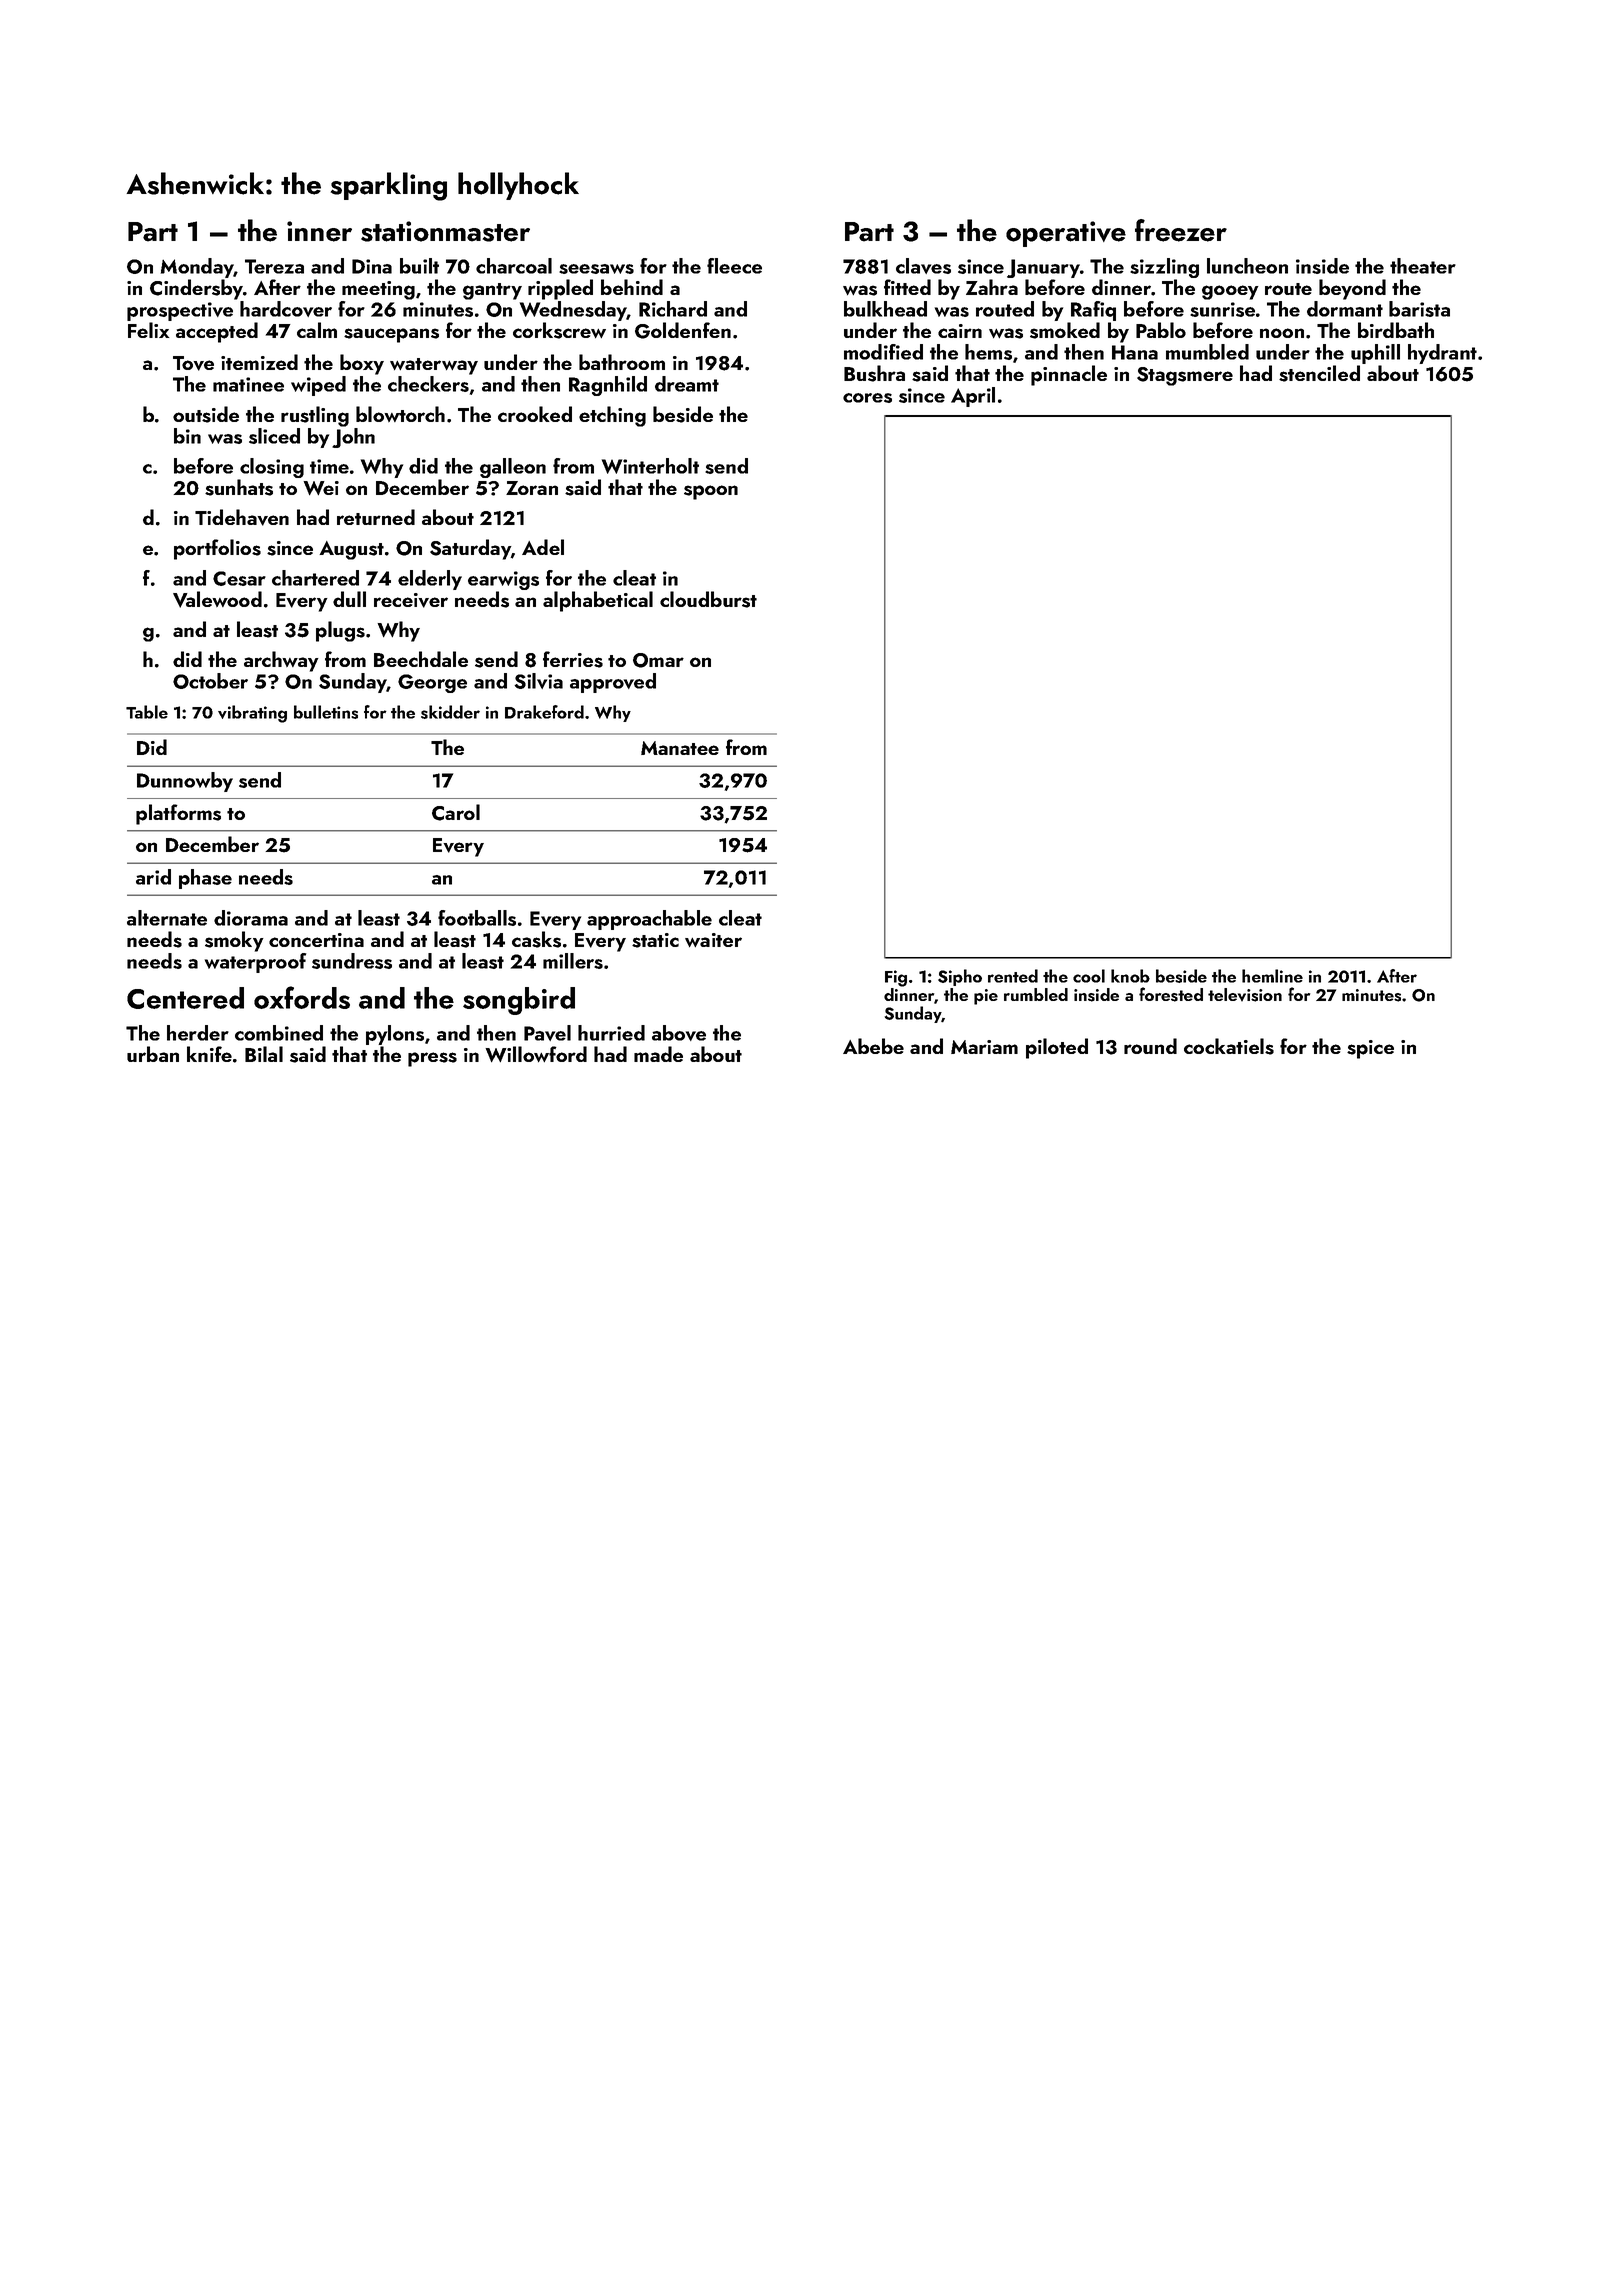 This page has width=1620, height=2292. Describe the element at coordinates (351, 550) in the page. I see `August` at that location.
